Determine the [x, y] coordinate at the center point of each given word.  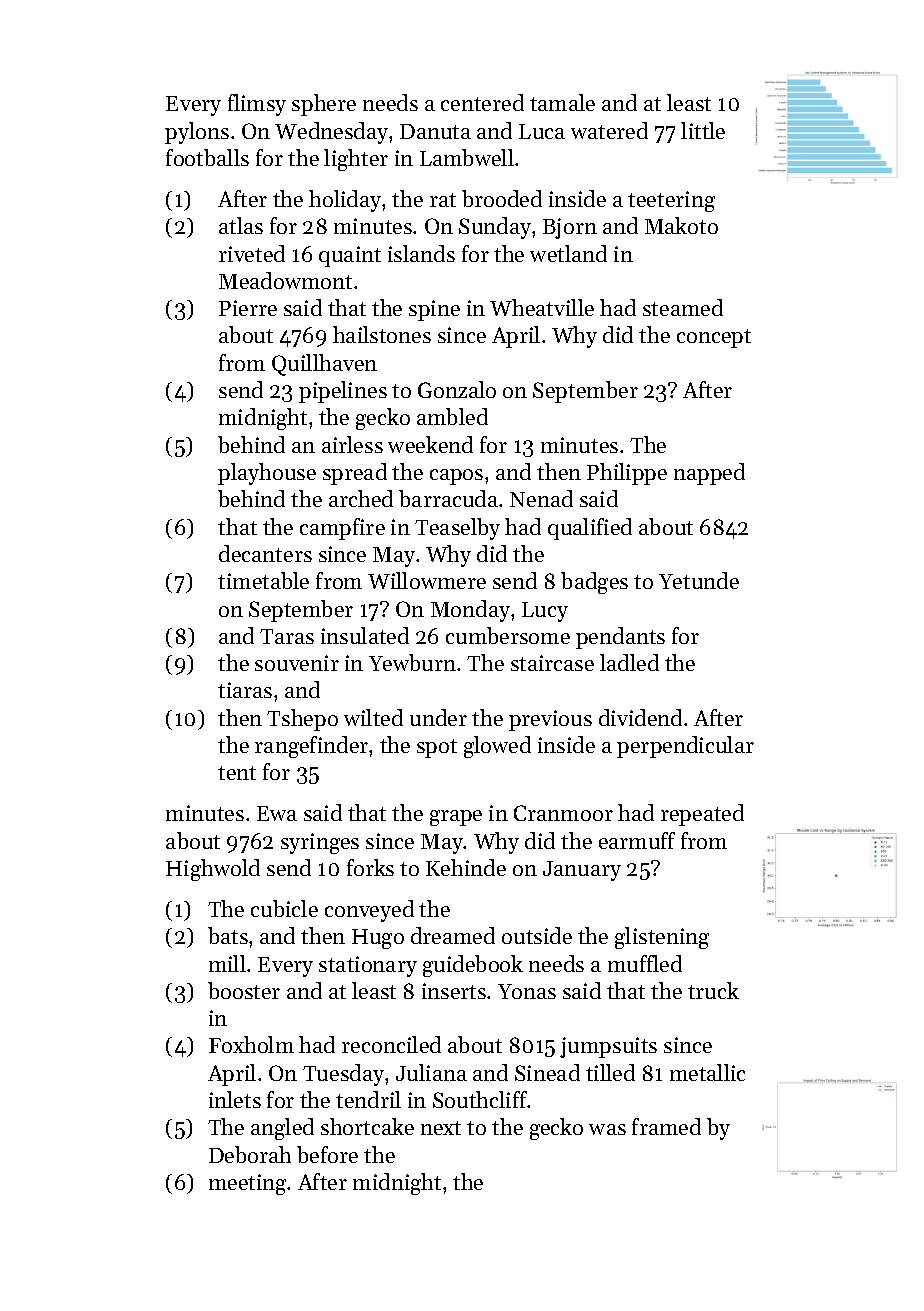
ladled [629, 662]
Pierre [248, 308]
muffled [645, 963]
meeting [248, 1184]
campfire [342, 529]
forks [370, 867]
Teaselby [457, 529]
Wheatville [542, 307]
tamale [562, 102]
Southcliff [480, 1099]
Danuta [435, 131]
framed [666, 1126]
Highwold [213, 870]
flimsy [257, 105]
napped [709, 474]
